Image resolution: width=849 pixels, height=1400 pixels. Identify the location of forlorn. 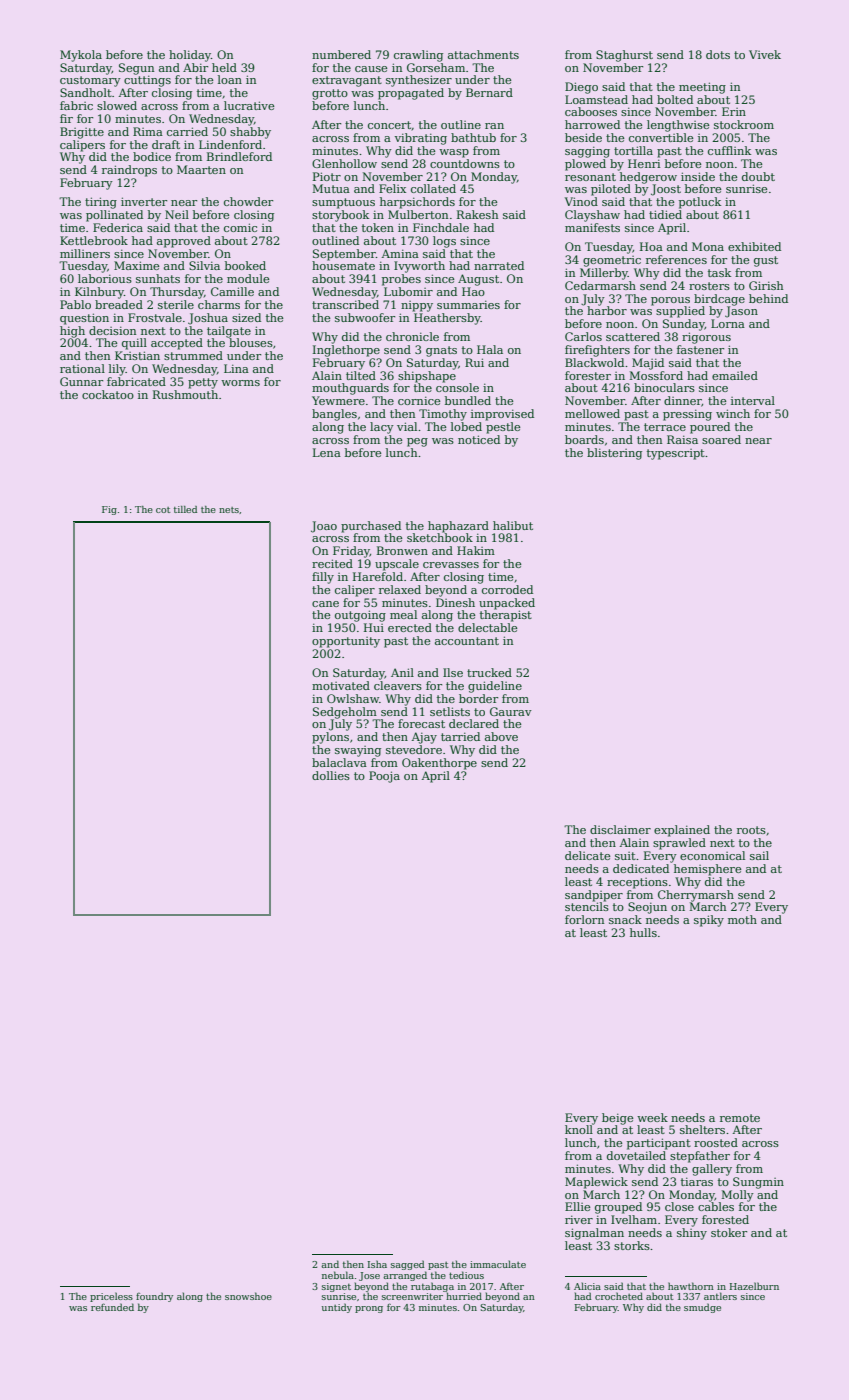
(584, 919).
